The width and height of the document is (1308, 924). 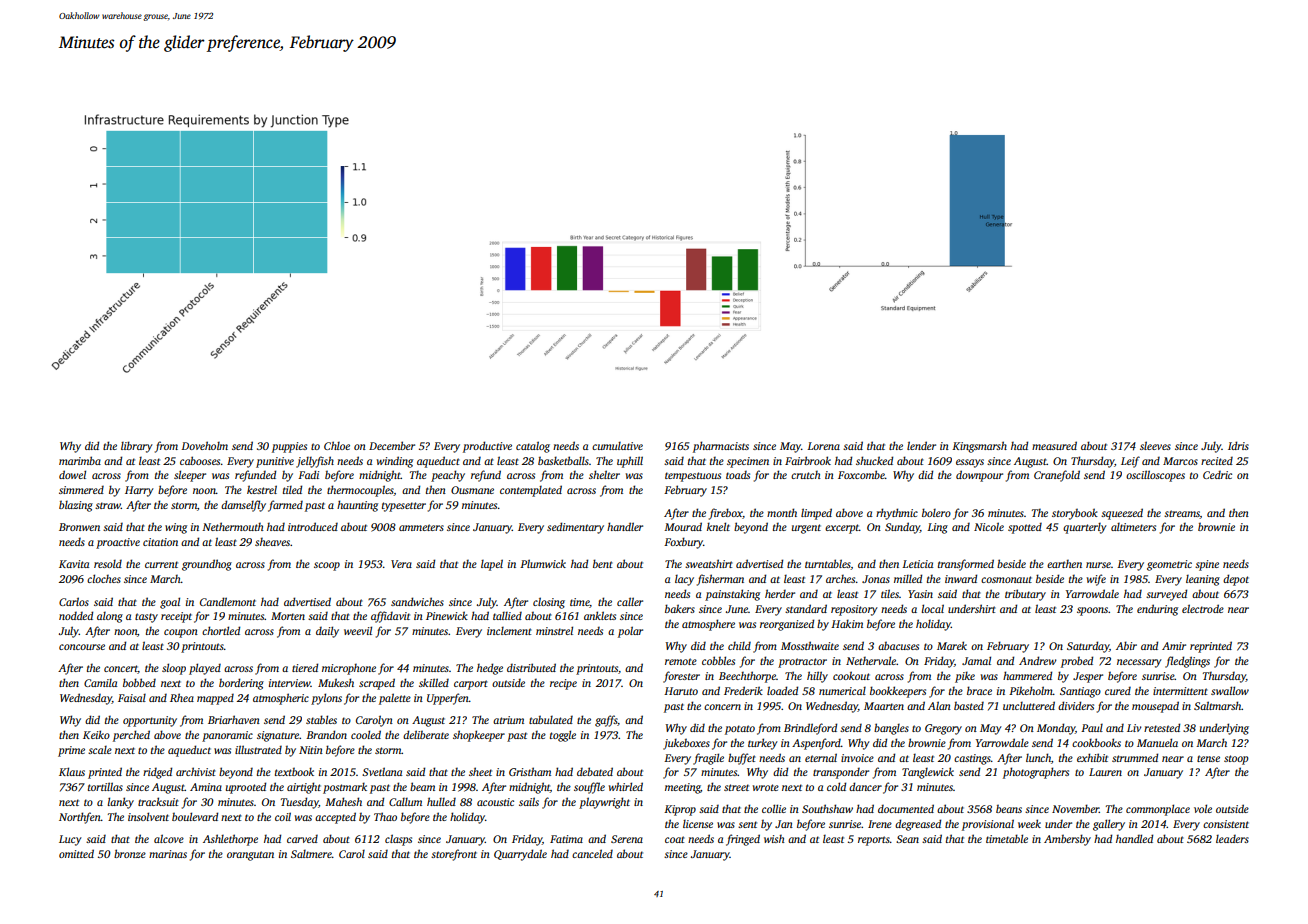 What do you see at coordinates (531, 667) in the document?
I see `distributed` at bounding box center [531, 667].
